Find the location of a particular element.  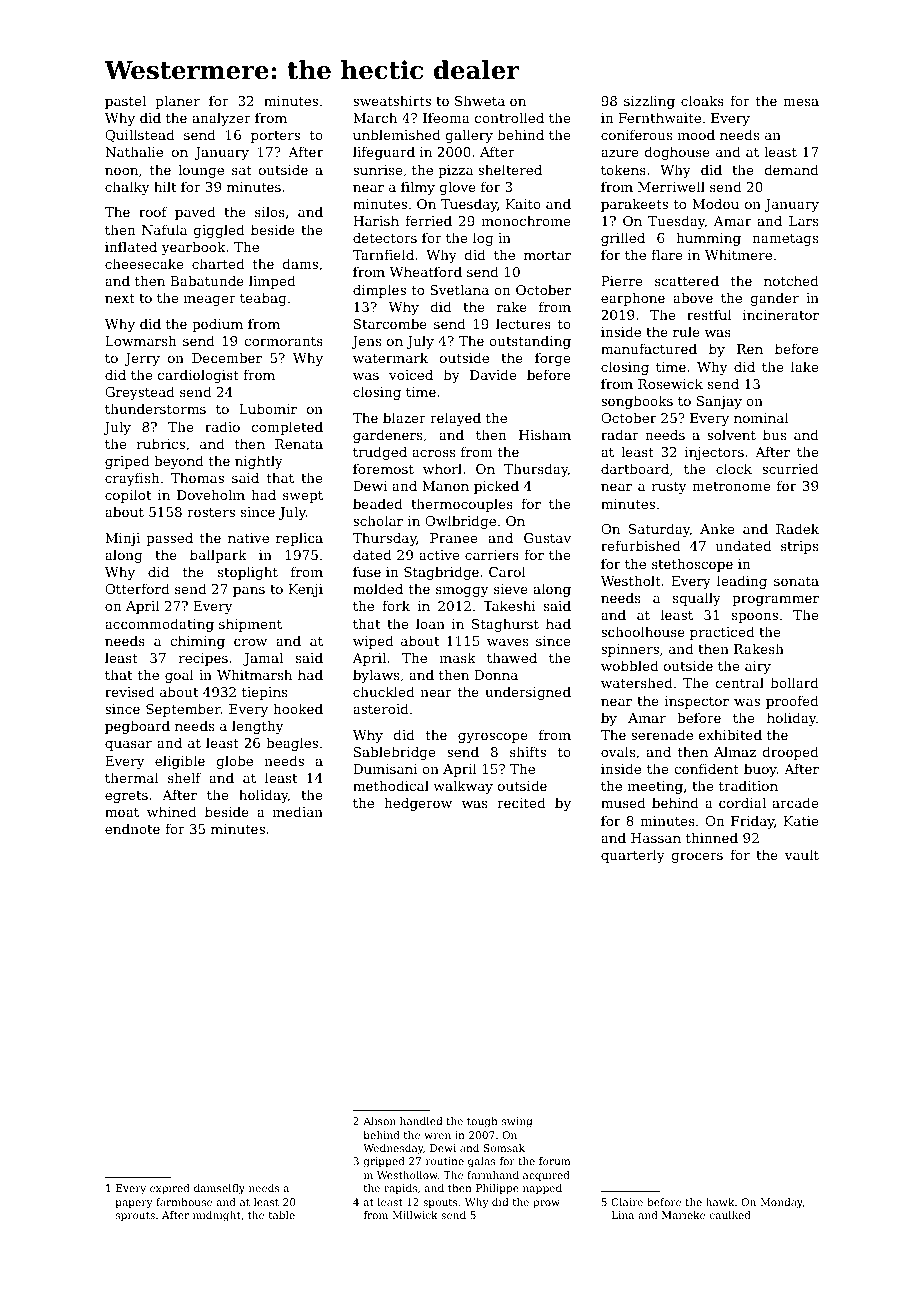

pans is located at coordinates (249, 592).
